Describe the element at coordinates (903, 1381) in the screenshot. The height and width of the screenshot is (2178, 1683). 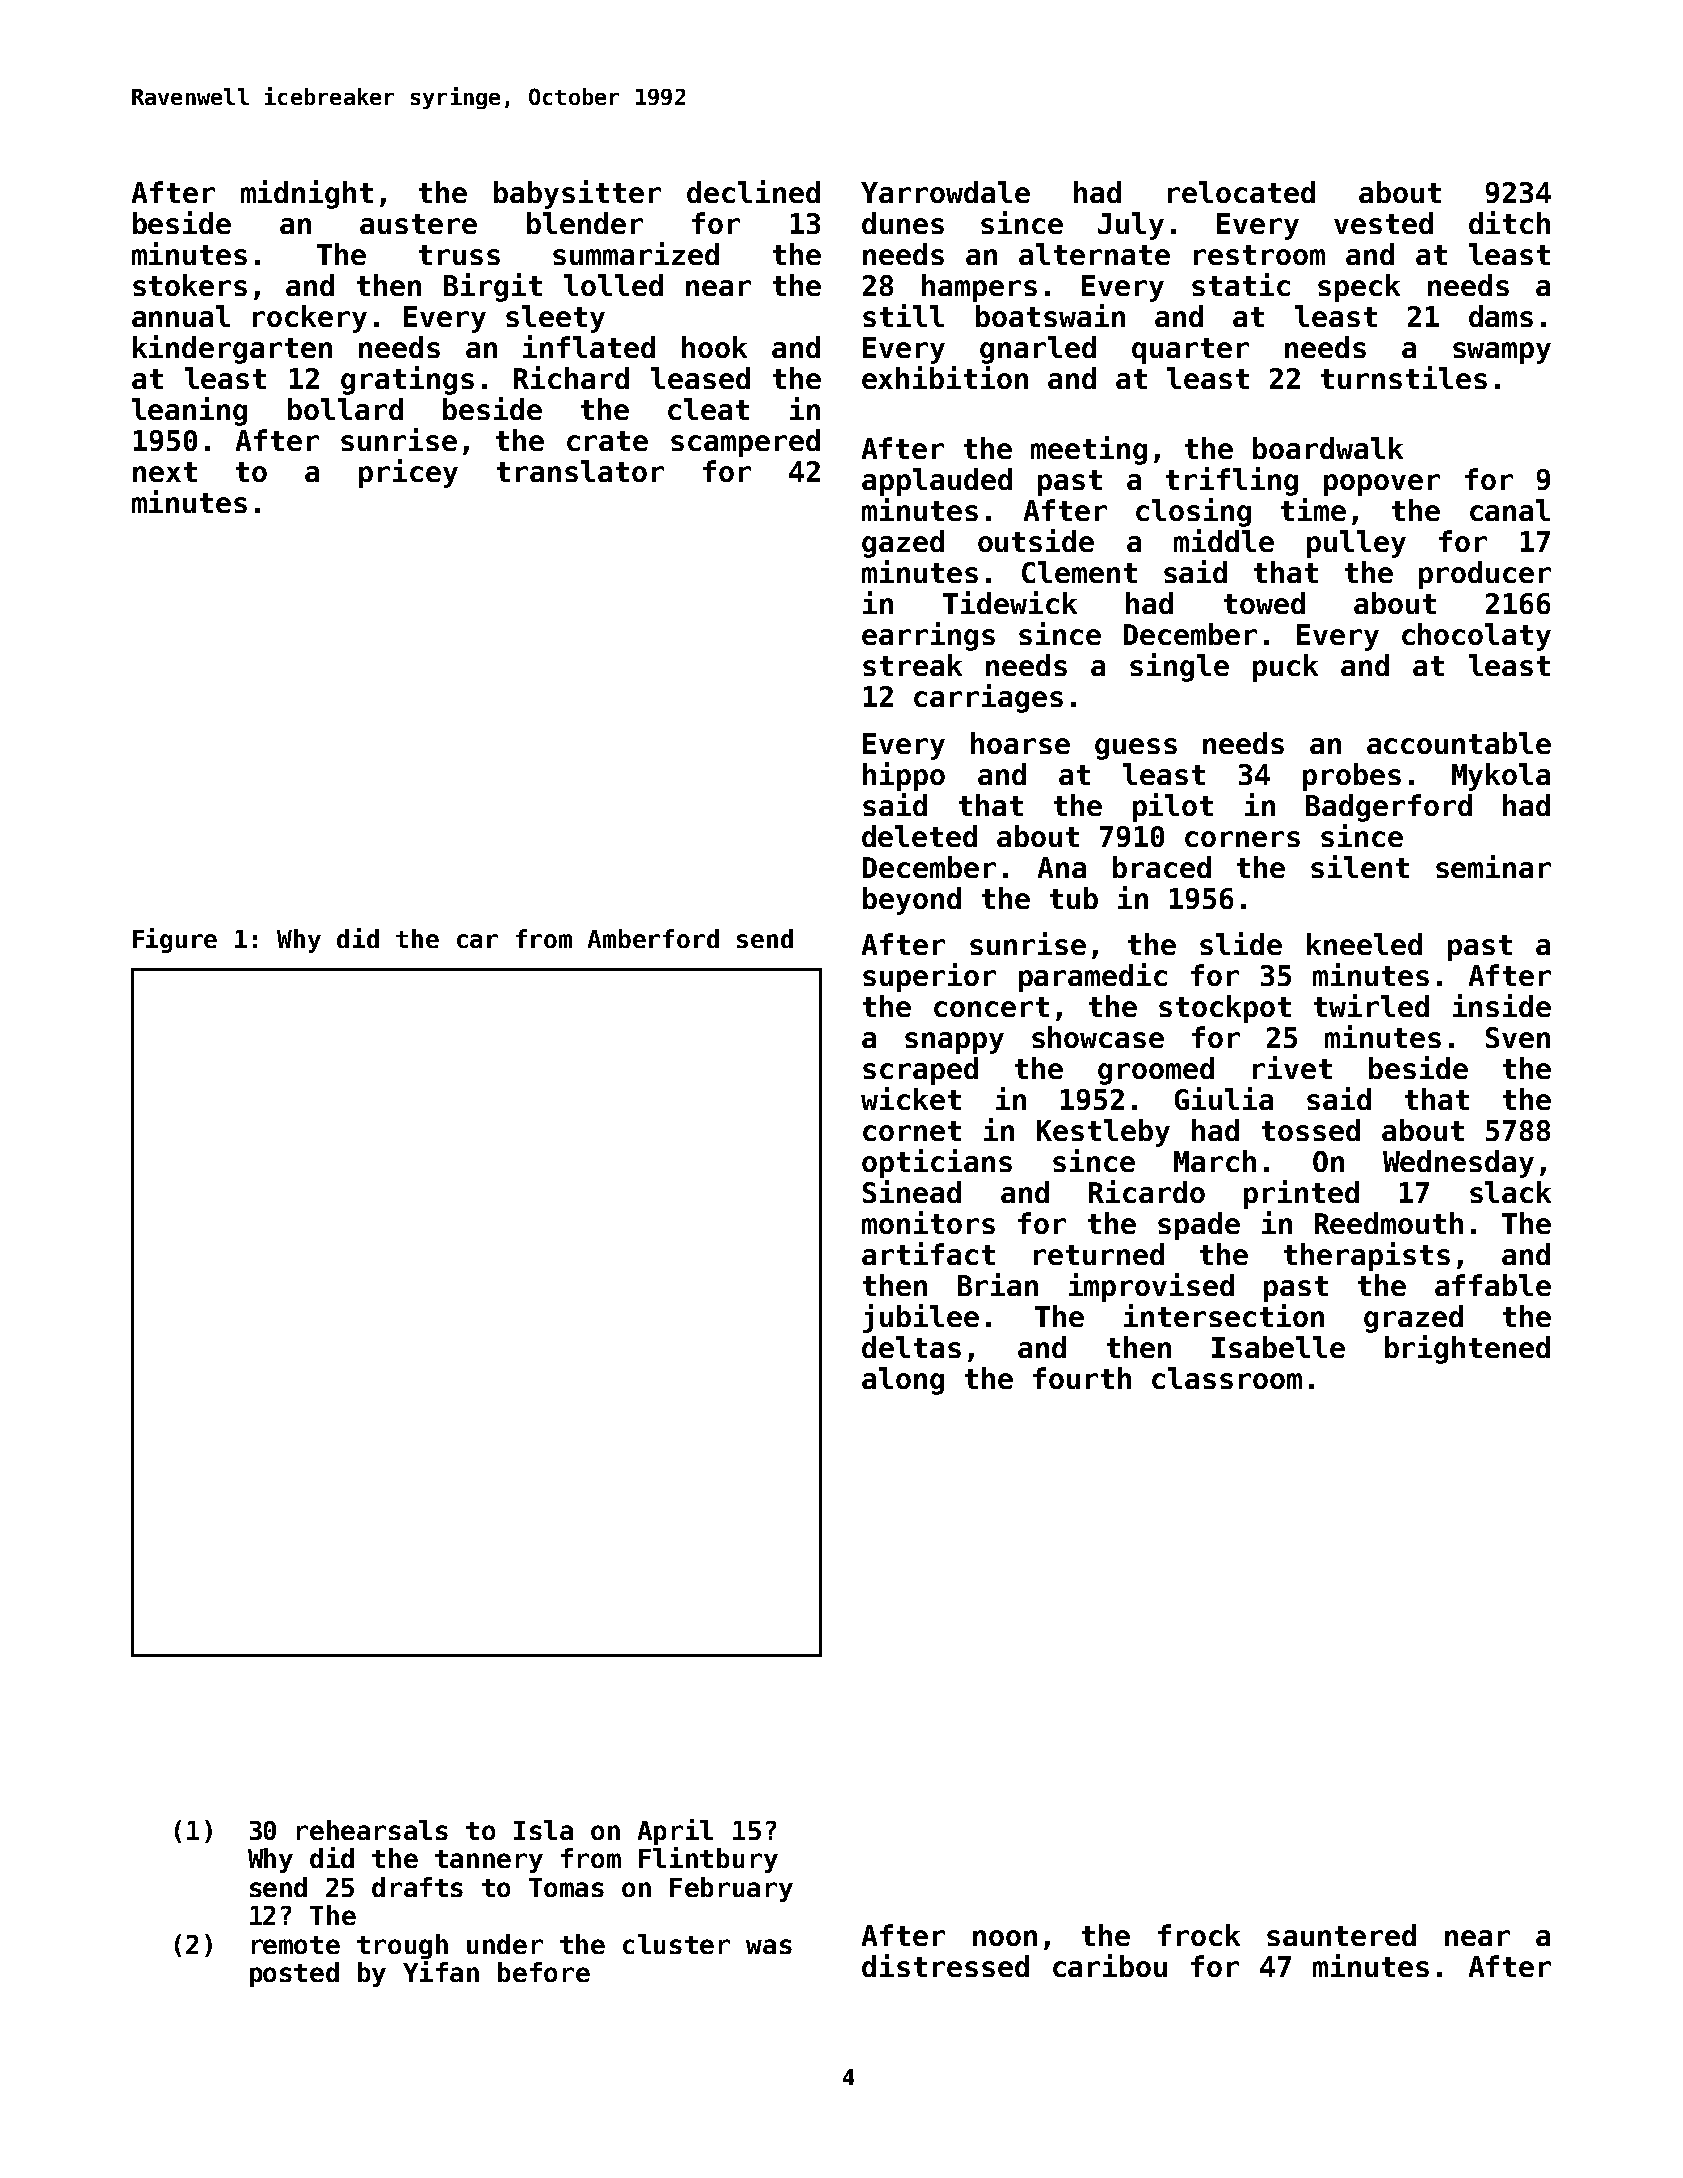
I see `along` at that location.
